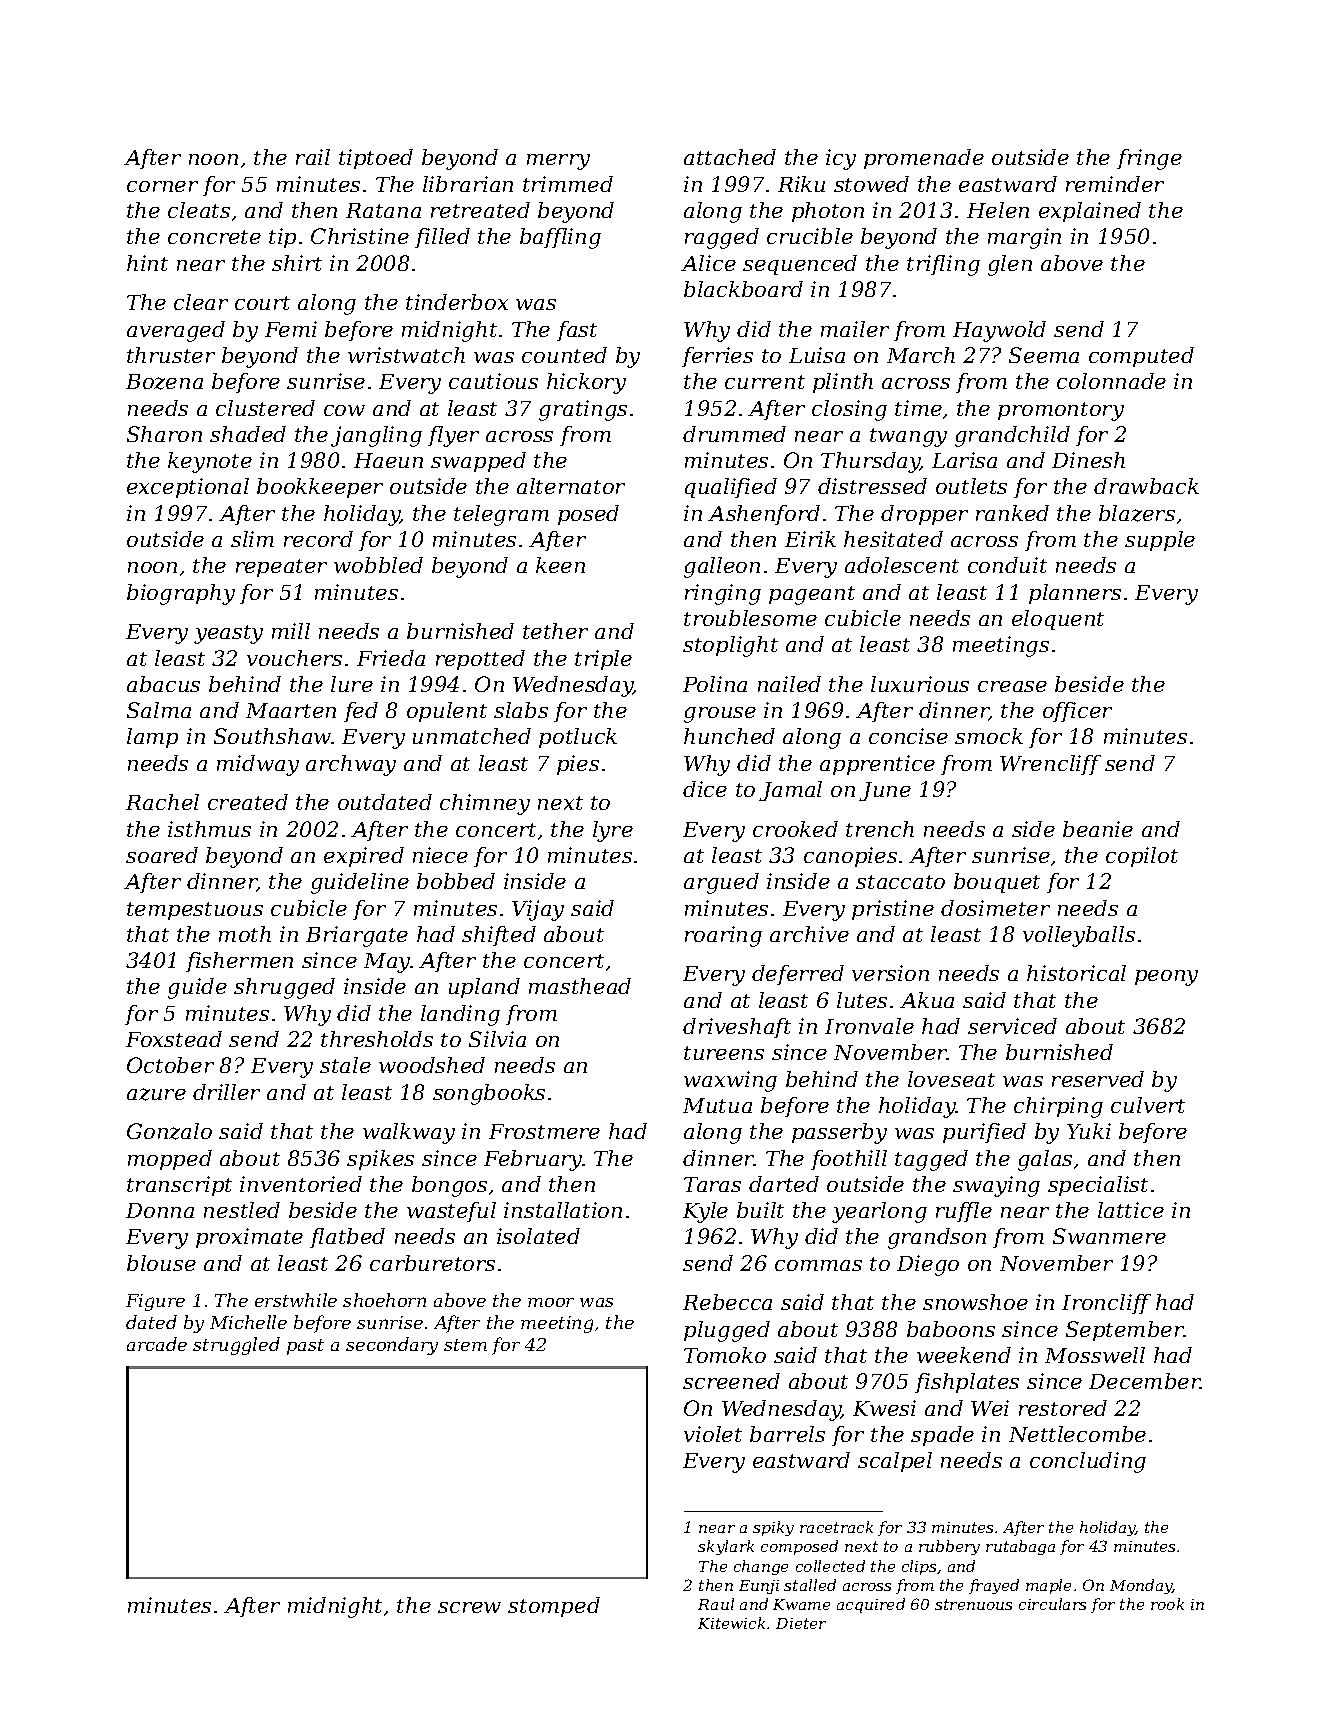 This screenshot has height=1724, width=1332. I want to click on Polina, so click(715, 684).
